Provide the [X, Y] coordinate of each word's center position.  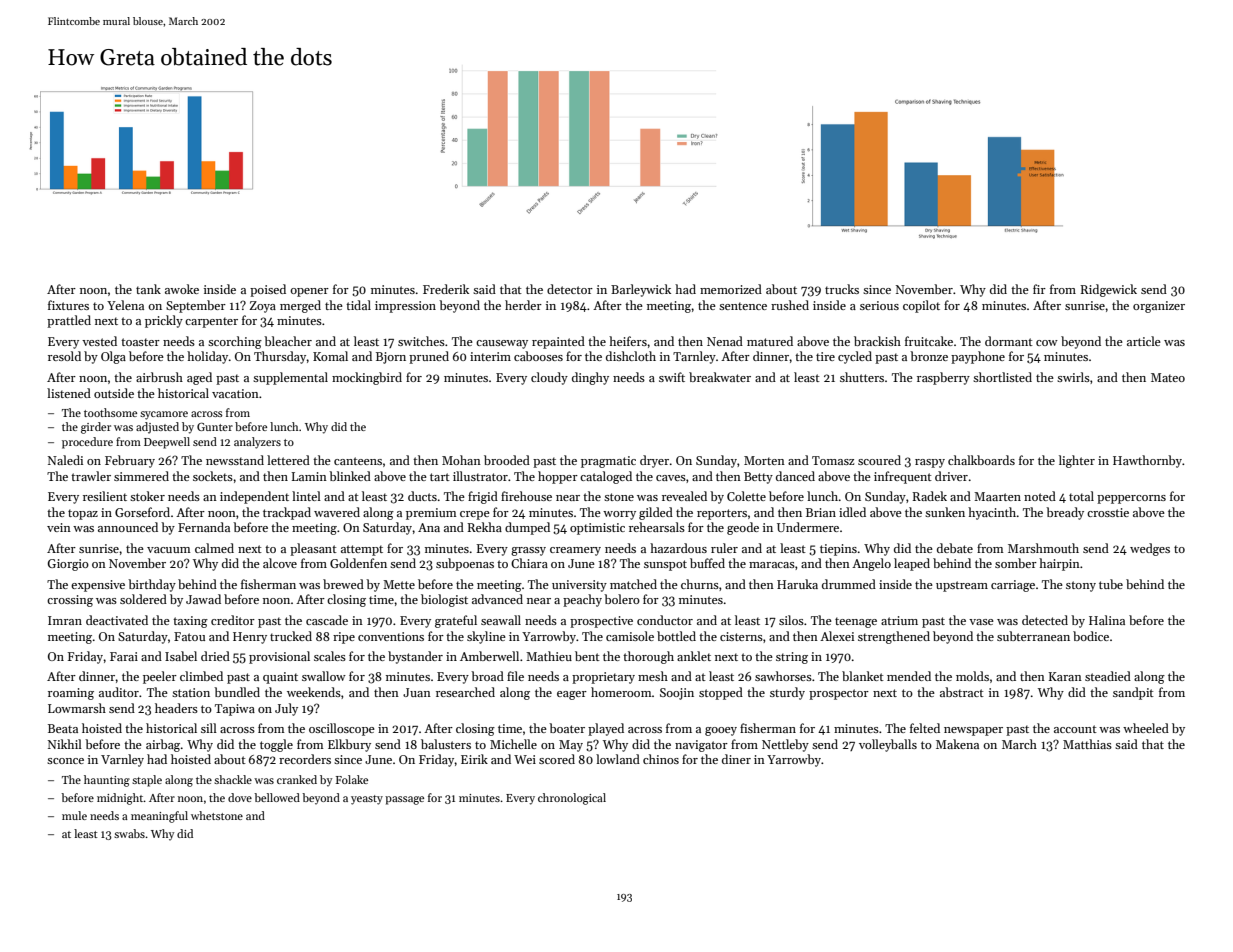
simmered [141, 476]
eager [572, 695]
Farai [124, 656]
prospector [839, 694]
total [1081, 496]
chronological [572, 799]
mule [74, 815]
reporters [722, 514]
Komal [330, 356]
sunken [945, 512]
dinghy [590, 378]
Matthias [1087, 744]
